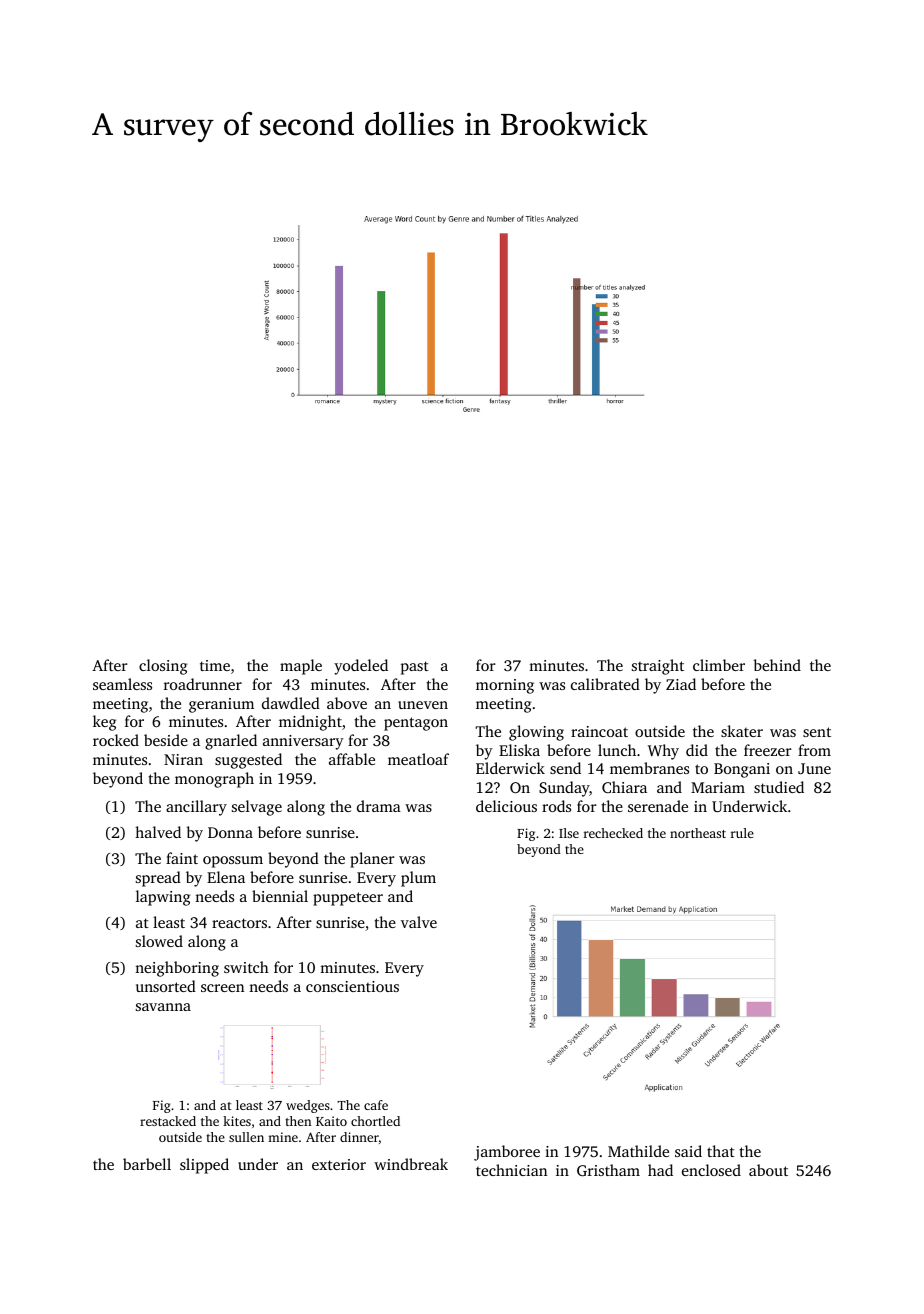 The width and height of the screenshot is (924, 1314). I want to click on Ziad, so click(681, 684).
